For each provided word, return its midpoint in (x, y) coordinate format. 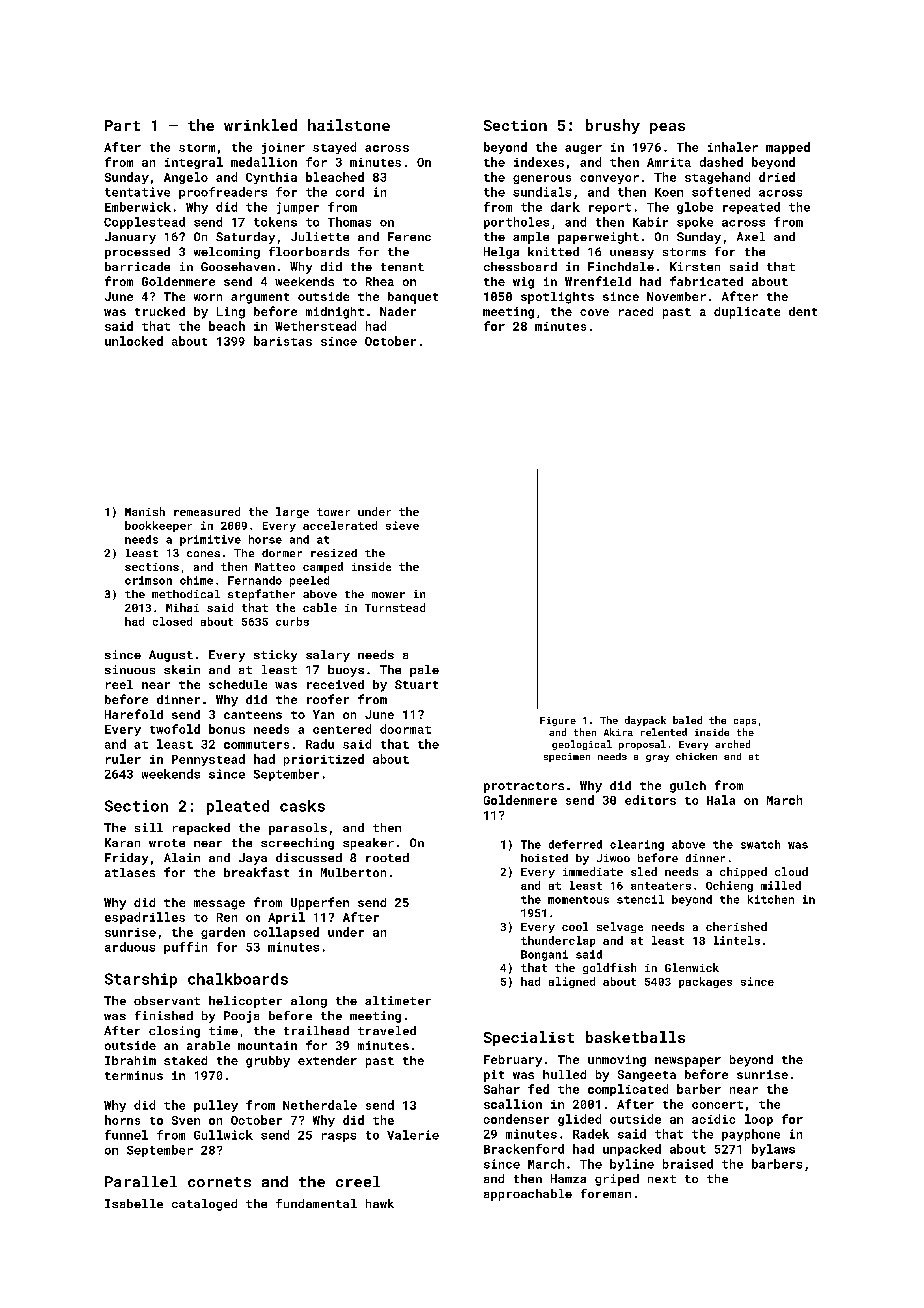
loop (759, 1120)
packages (705, 982)
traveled (387, 1030)
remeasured (207, 511)
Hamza (568, 1178)
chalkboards (238, 979)
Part (122, 125)
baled (687, 720)
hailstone (349, 125)
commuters (256, 745)
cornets (219, 1182)
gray (657, 758)
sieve (402, 525)
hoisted (544, 858)
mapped (788, 148)
